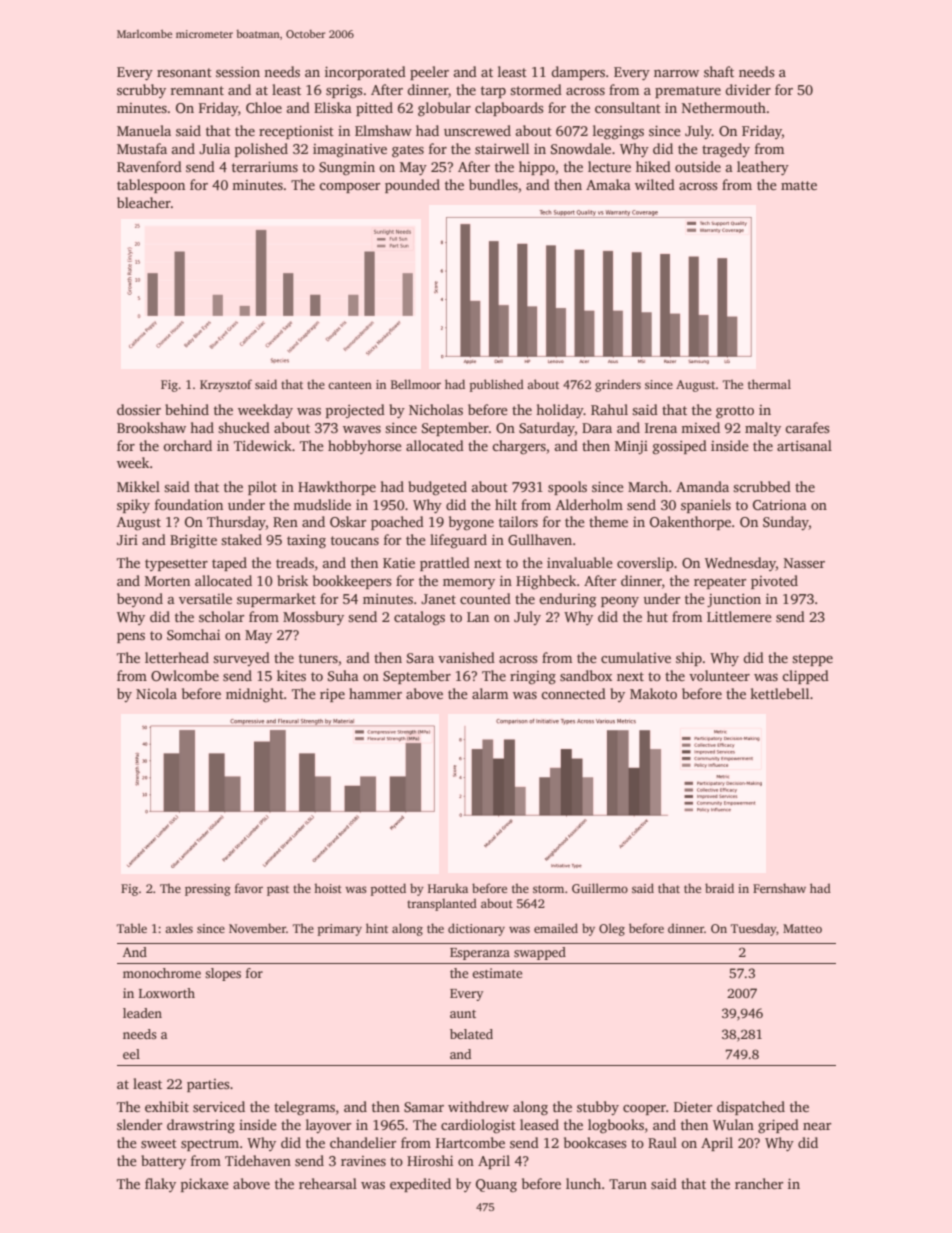  I want to click on gossiped, so click(680, 447).
